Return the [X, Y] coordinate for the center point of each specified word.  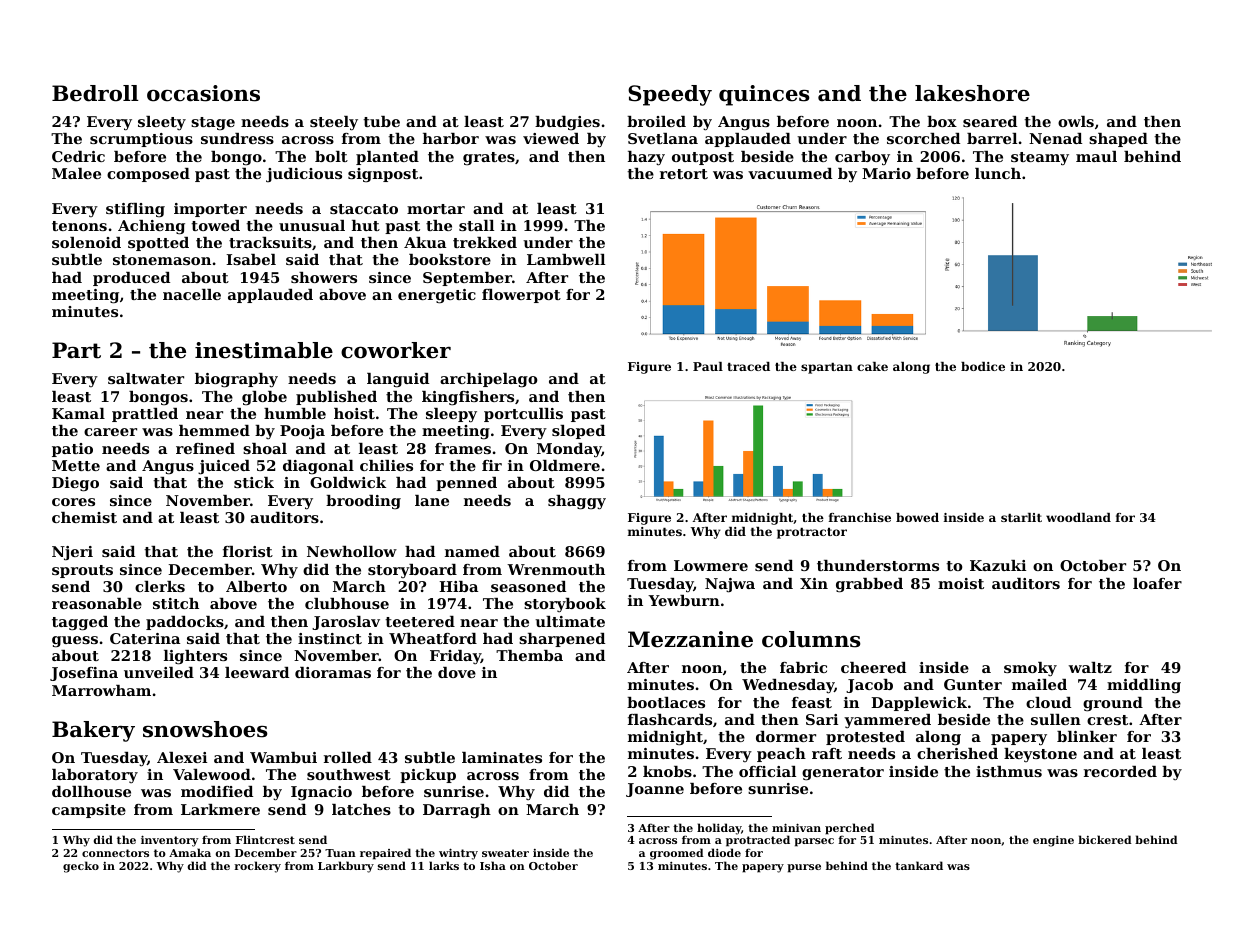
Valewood [212, 774]
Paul [708, 366]
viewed [551, 138]
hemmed [214, 430]
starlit [1021, 517]
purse [804, 868]
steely [334, 123]
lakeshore [972, 93]
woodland [1078, 517]
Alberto [256, 586]
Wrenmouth [556, 569]
